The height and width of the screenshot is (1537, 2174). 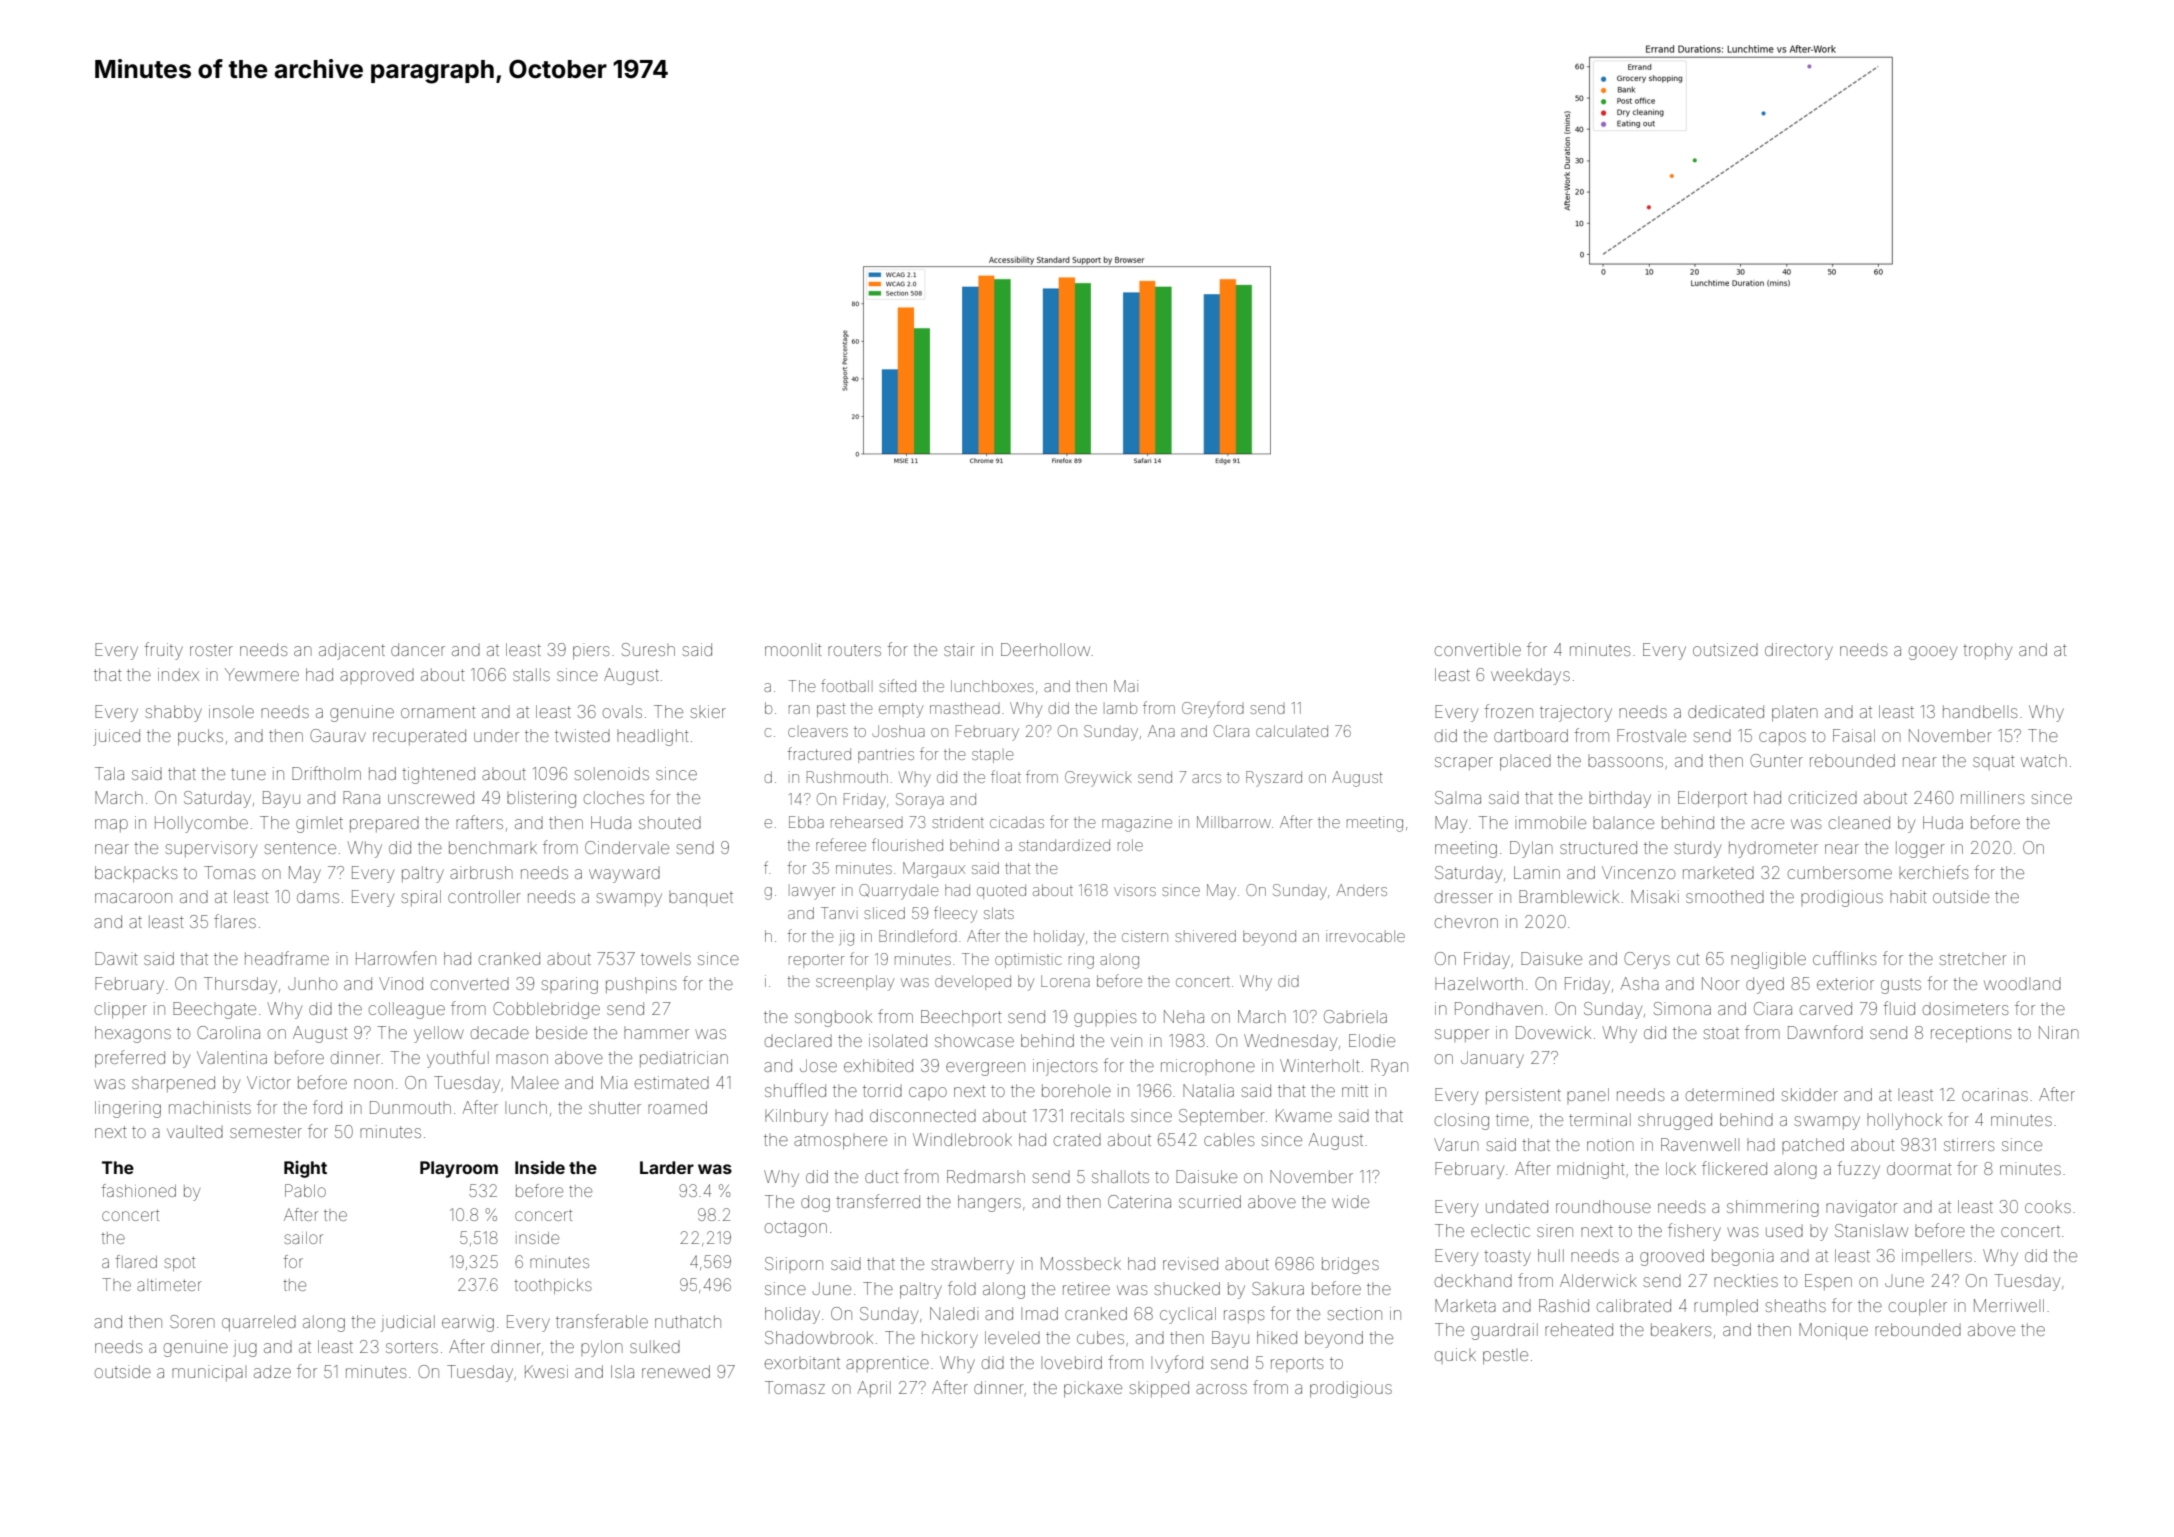 I want to click on insole, so click(x=231, y=711).
